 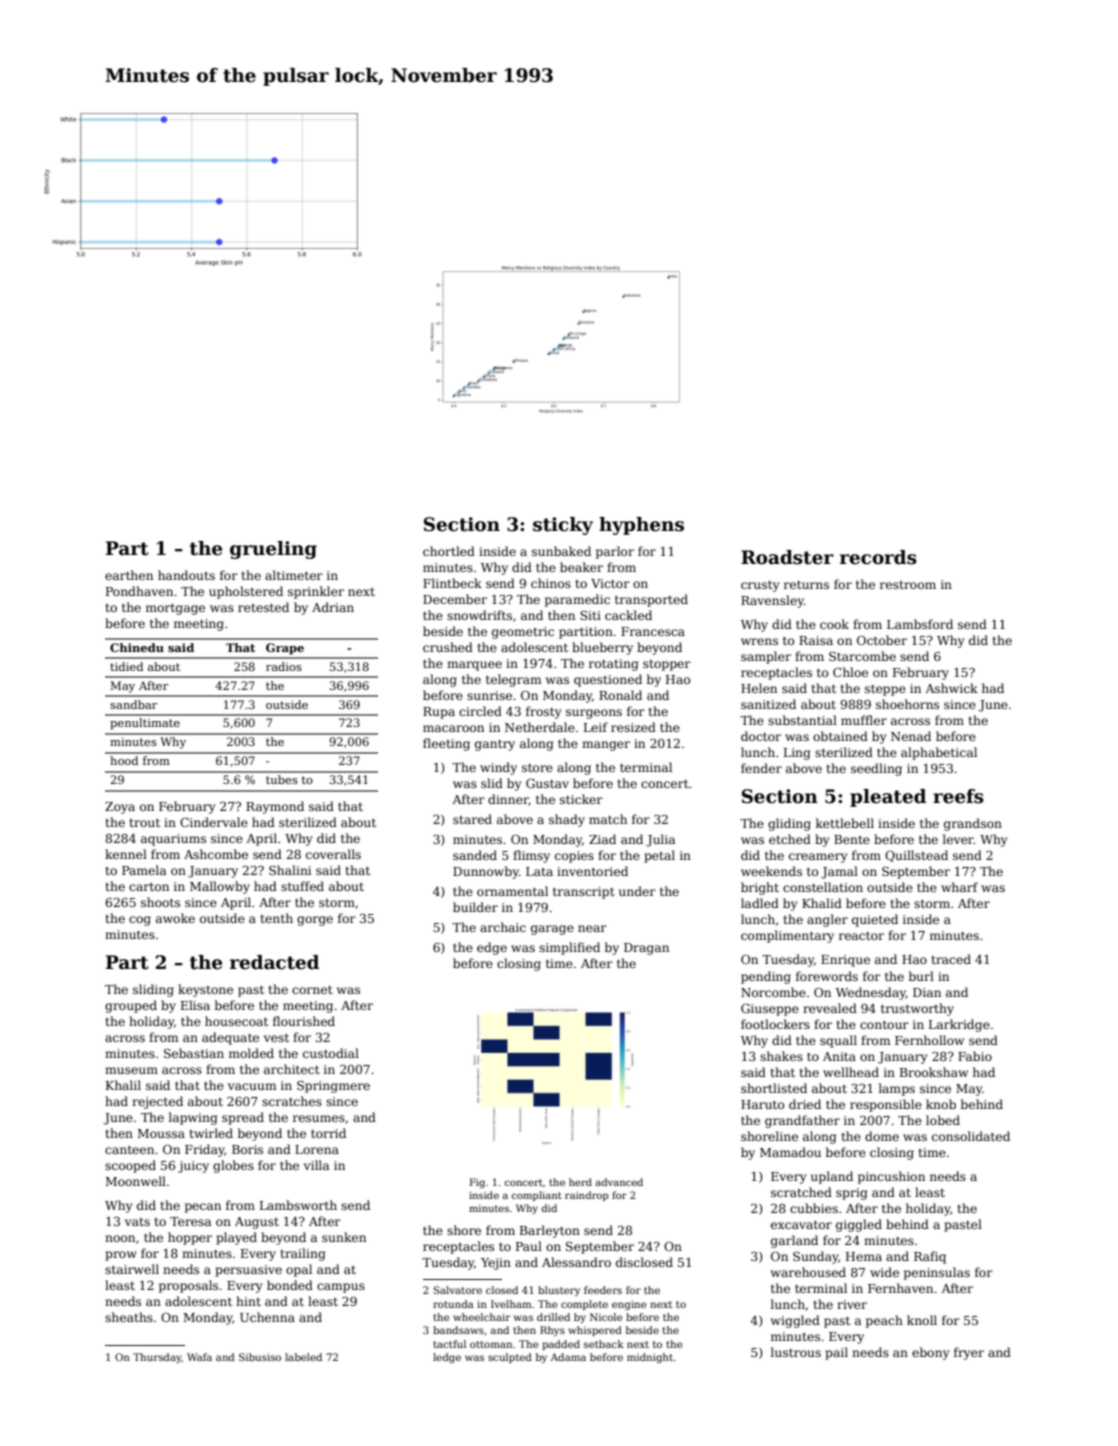 What do you see at coordinates (864, 1256) in the screenshot?
I see `Hema` at bounding box center [864, 1256].
